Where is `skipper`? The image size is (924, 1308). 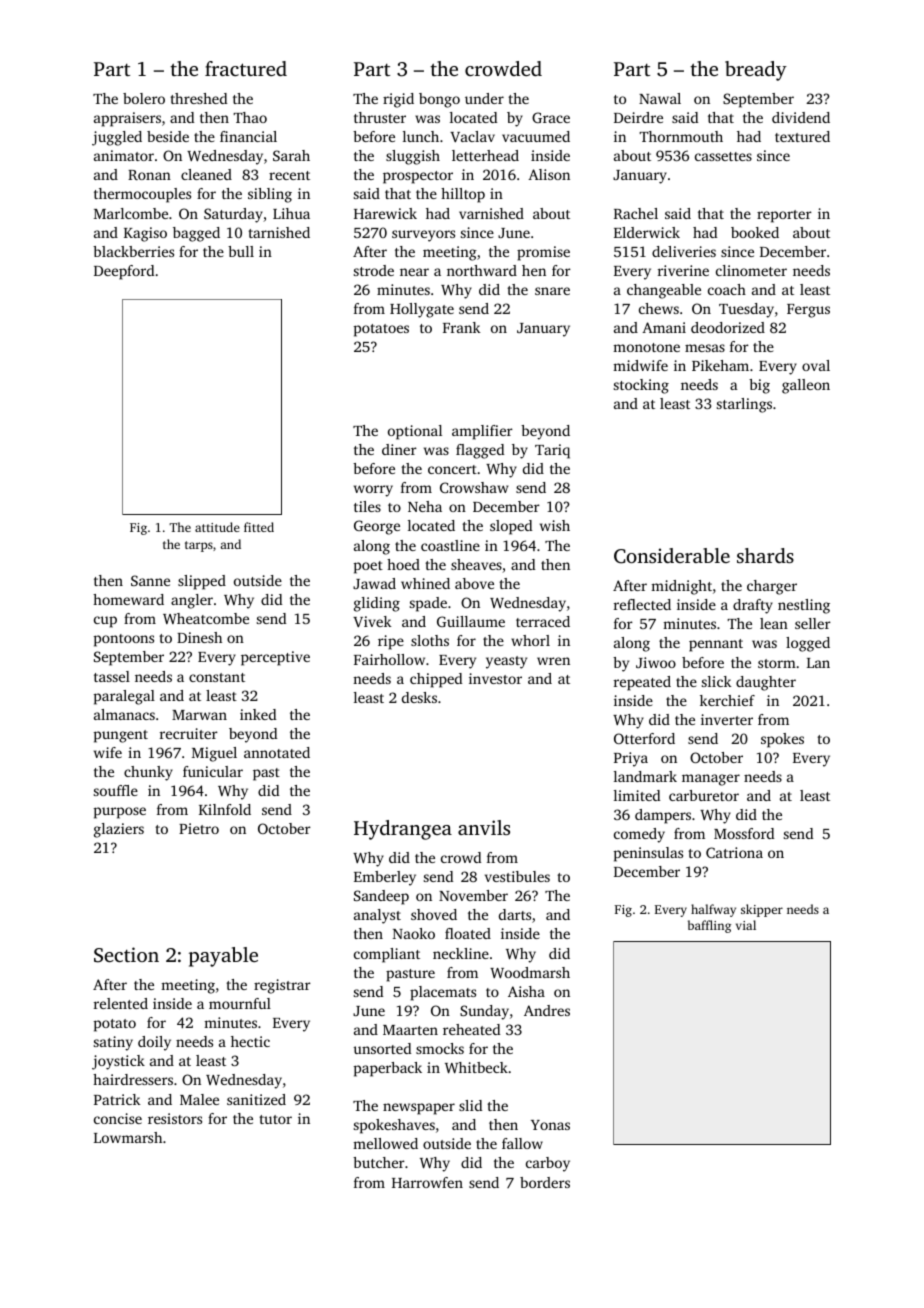 skipper is located at coordinates (762, 910).
